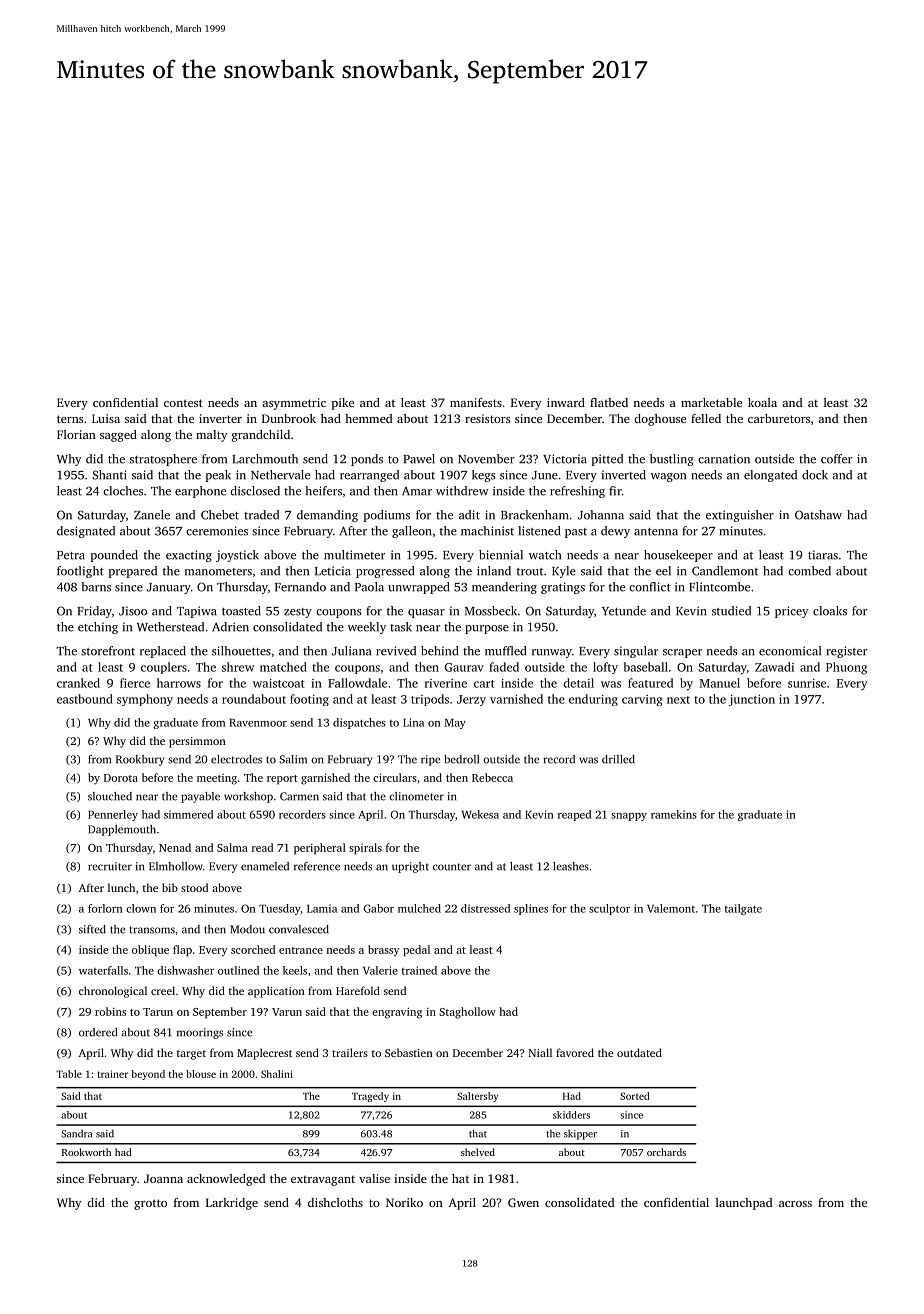 Image resolution: width=924 pixels, height=1314 pixels. What do you see at coordinates (504, 667) in the screenshot?
I see `faded` at bounding box center [504, 667].
